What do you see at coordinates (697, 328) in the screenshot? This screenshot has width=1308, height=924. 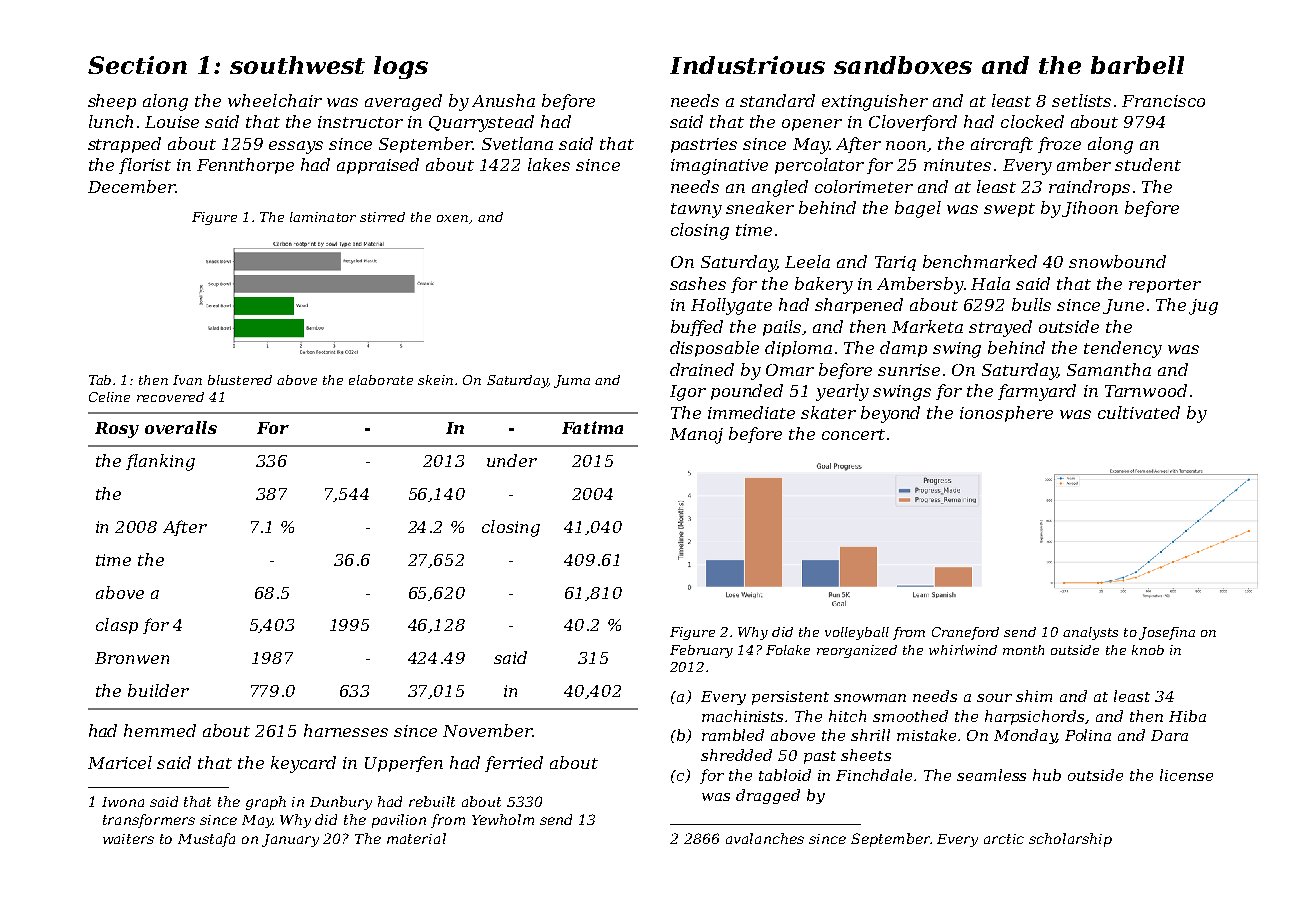 I see `buffed` at bounding box center [697, 328].
